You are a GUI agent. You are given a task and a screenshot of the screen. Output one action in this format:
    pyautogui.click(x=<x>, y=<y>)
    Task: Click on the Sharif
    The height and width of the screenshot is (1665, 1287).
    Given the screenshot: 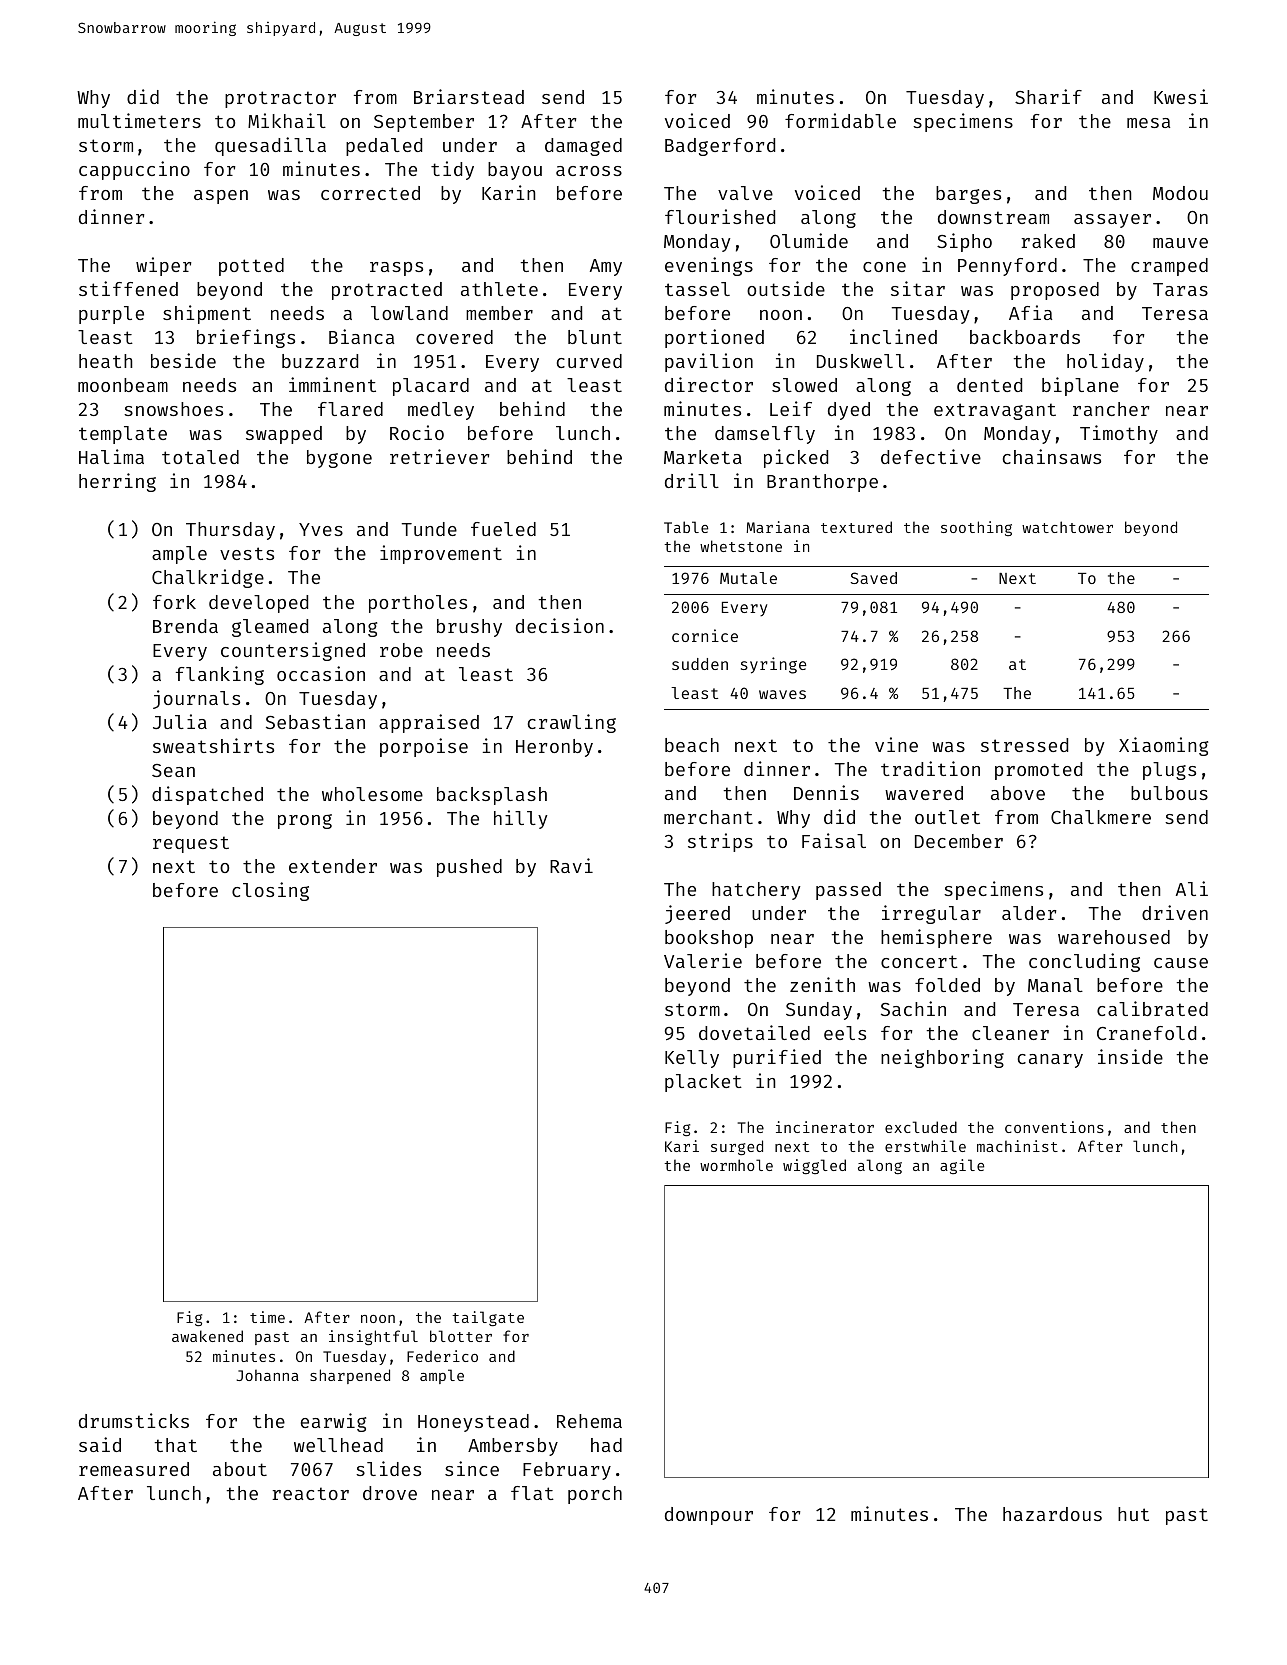 What is the action you would take?
    pyautogui.click(x=1048, y=96)
